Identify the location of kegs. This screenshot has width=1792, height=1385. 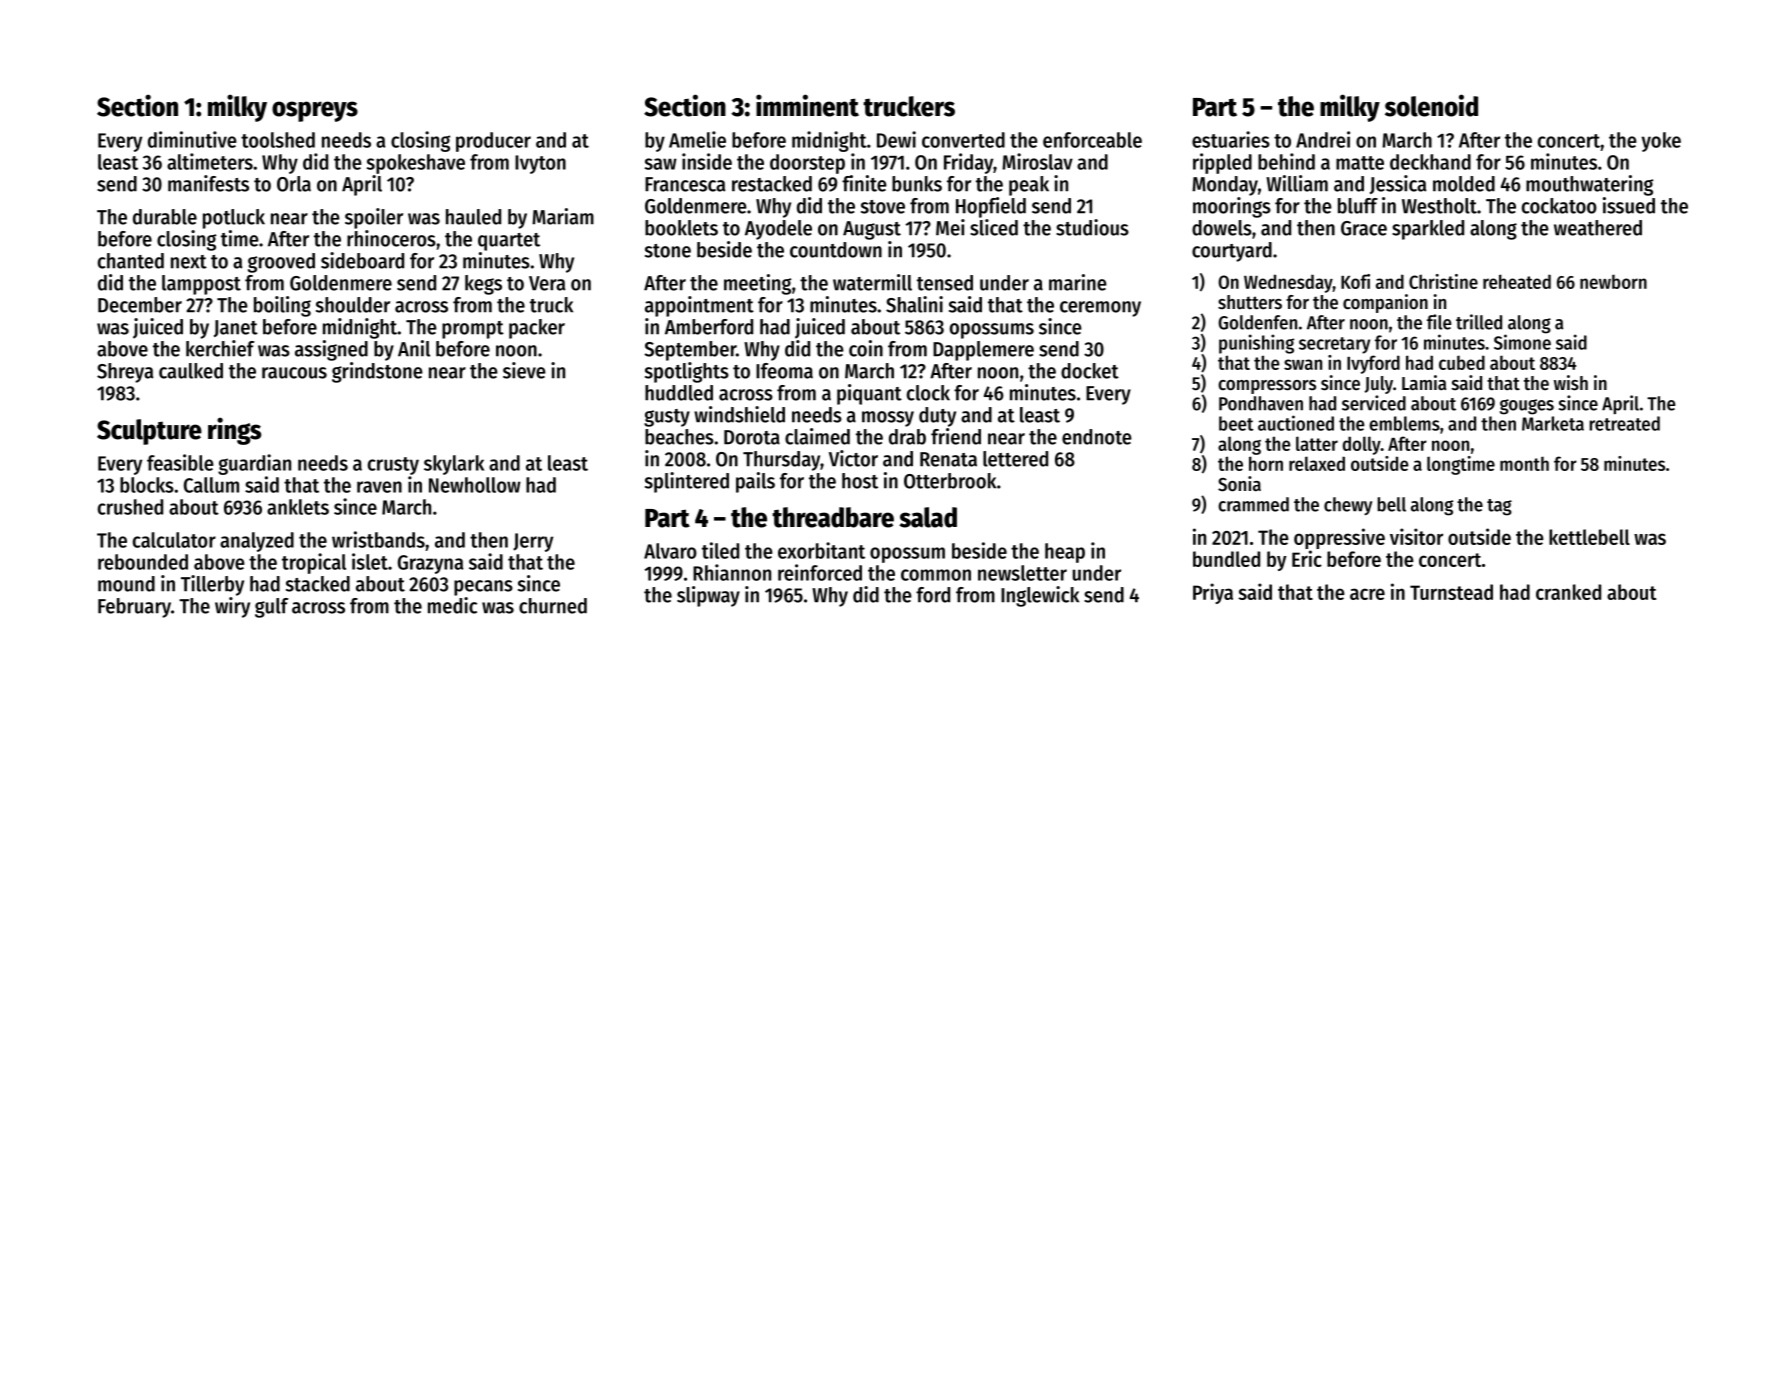
(483, 285).
